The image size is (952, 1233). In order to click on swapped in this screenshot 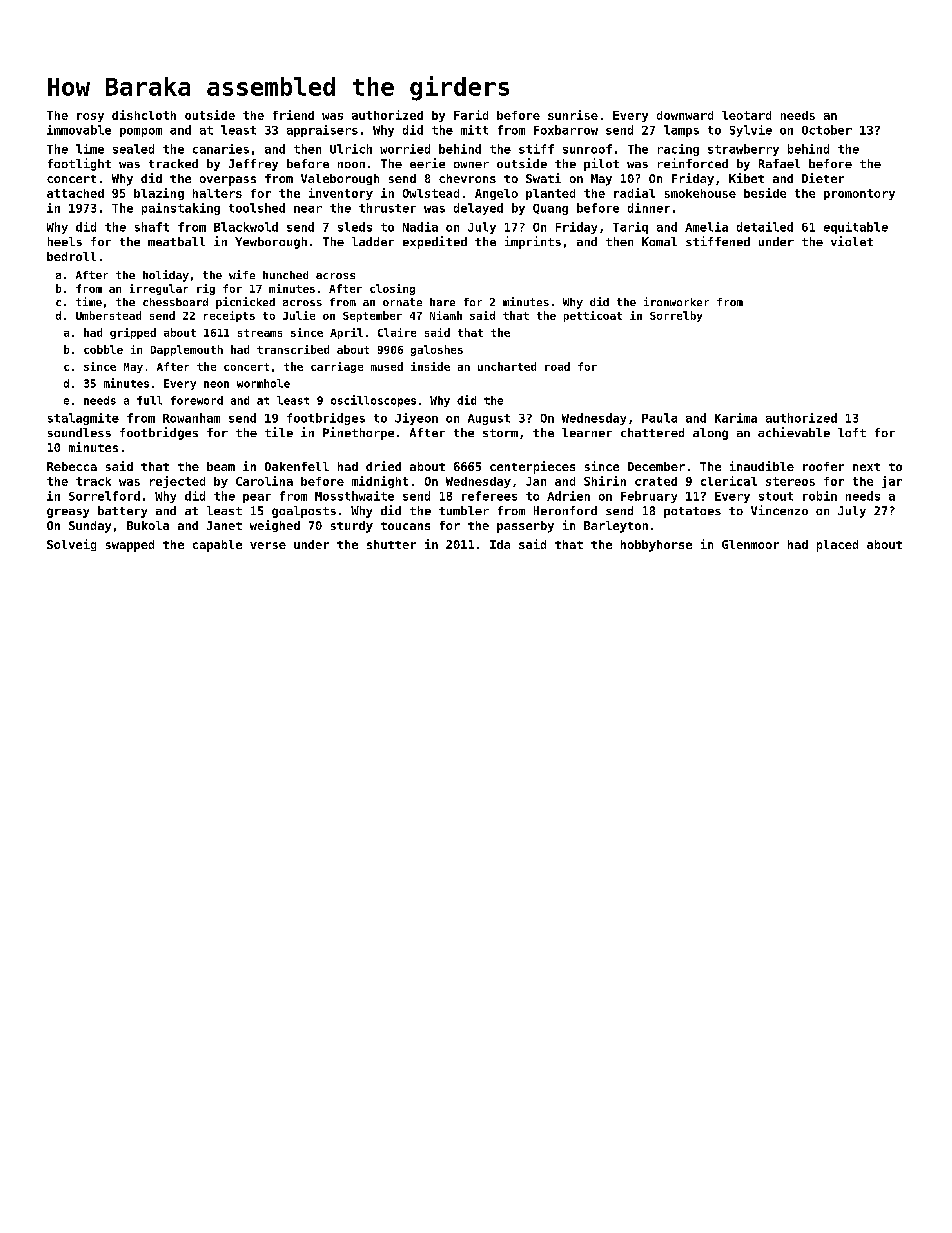, I will do `click(130, 546)`.
